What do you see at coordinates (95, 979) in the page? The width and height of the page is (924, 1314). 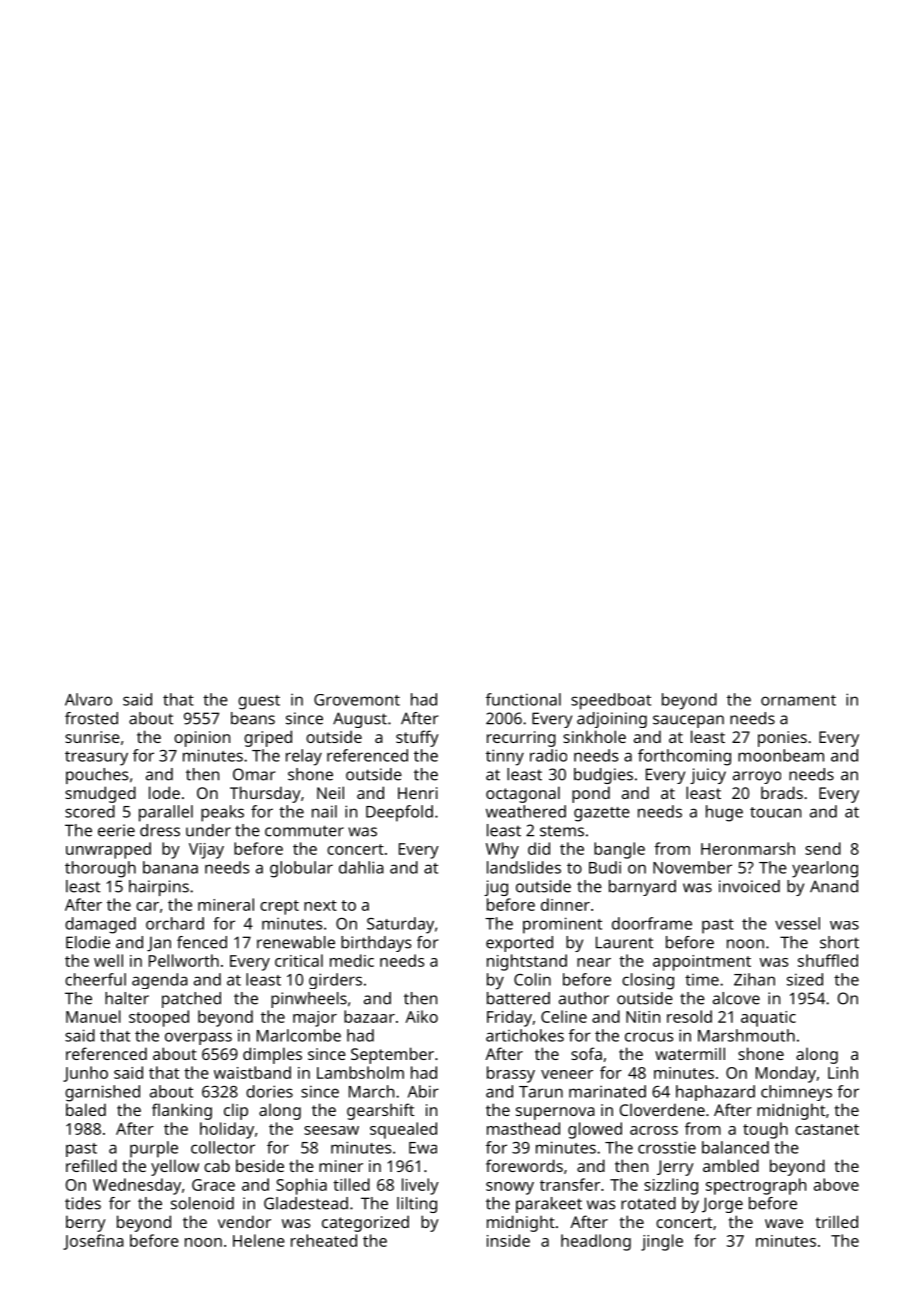 I see `cheerful` at bounding box center [95, 979].
